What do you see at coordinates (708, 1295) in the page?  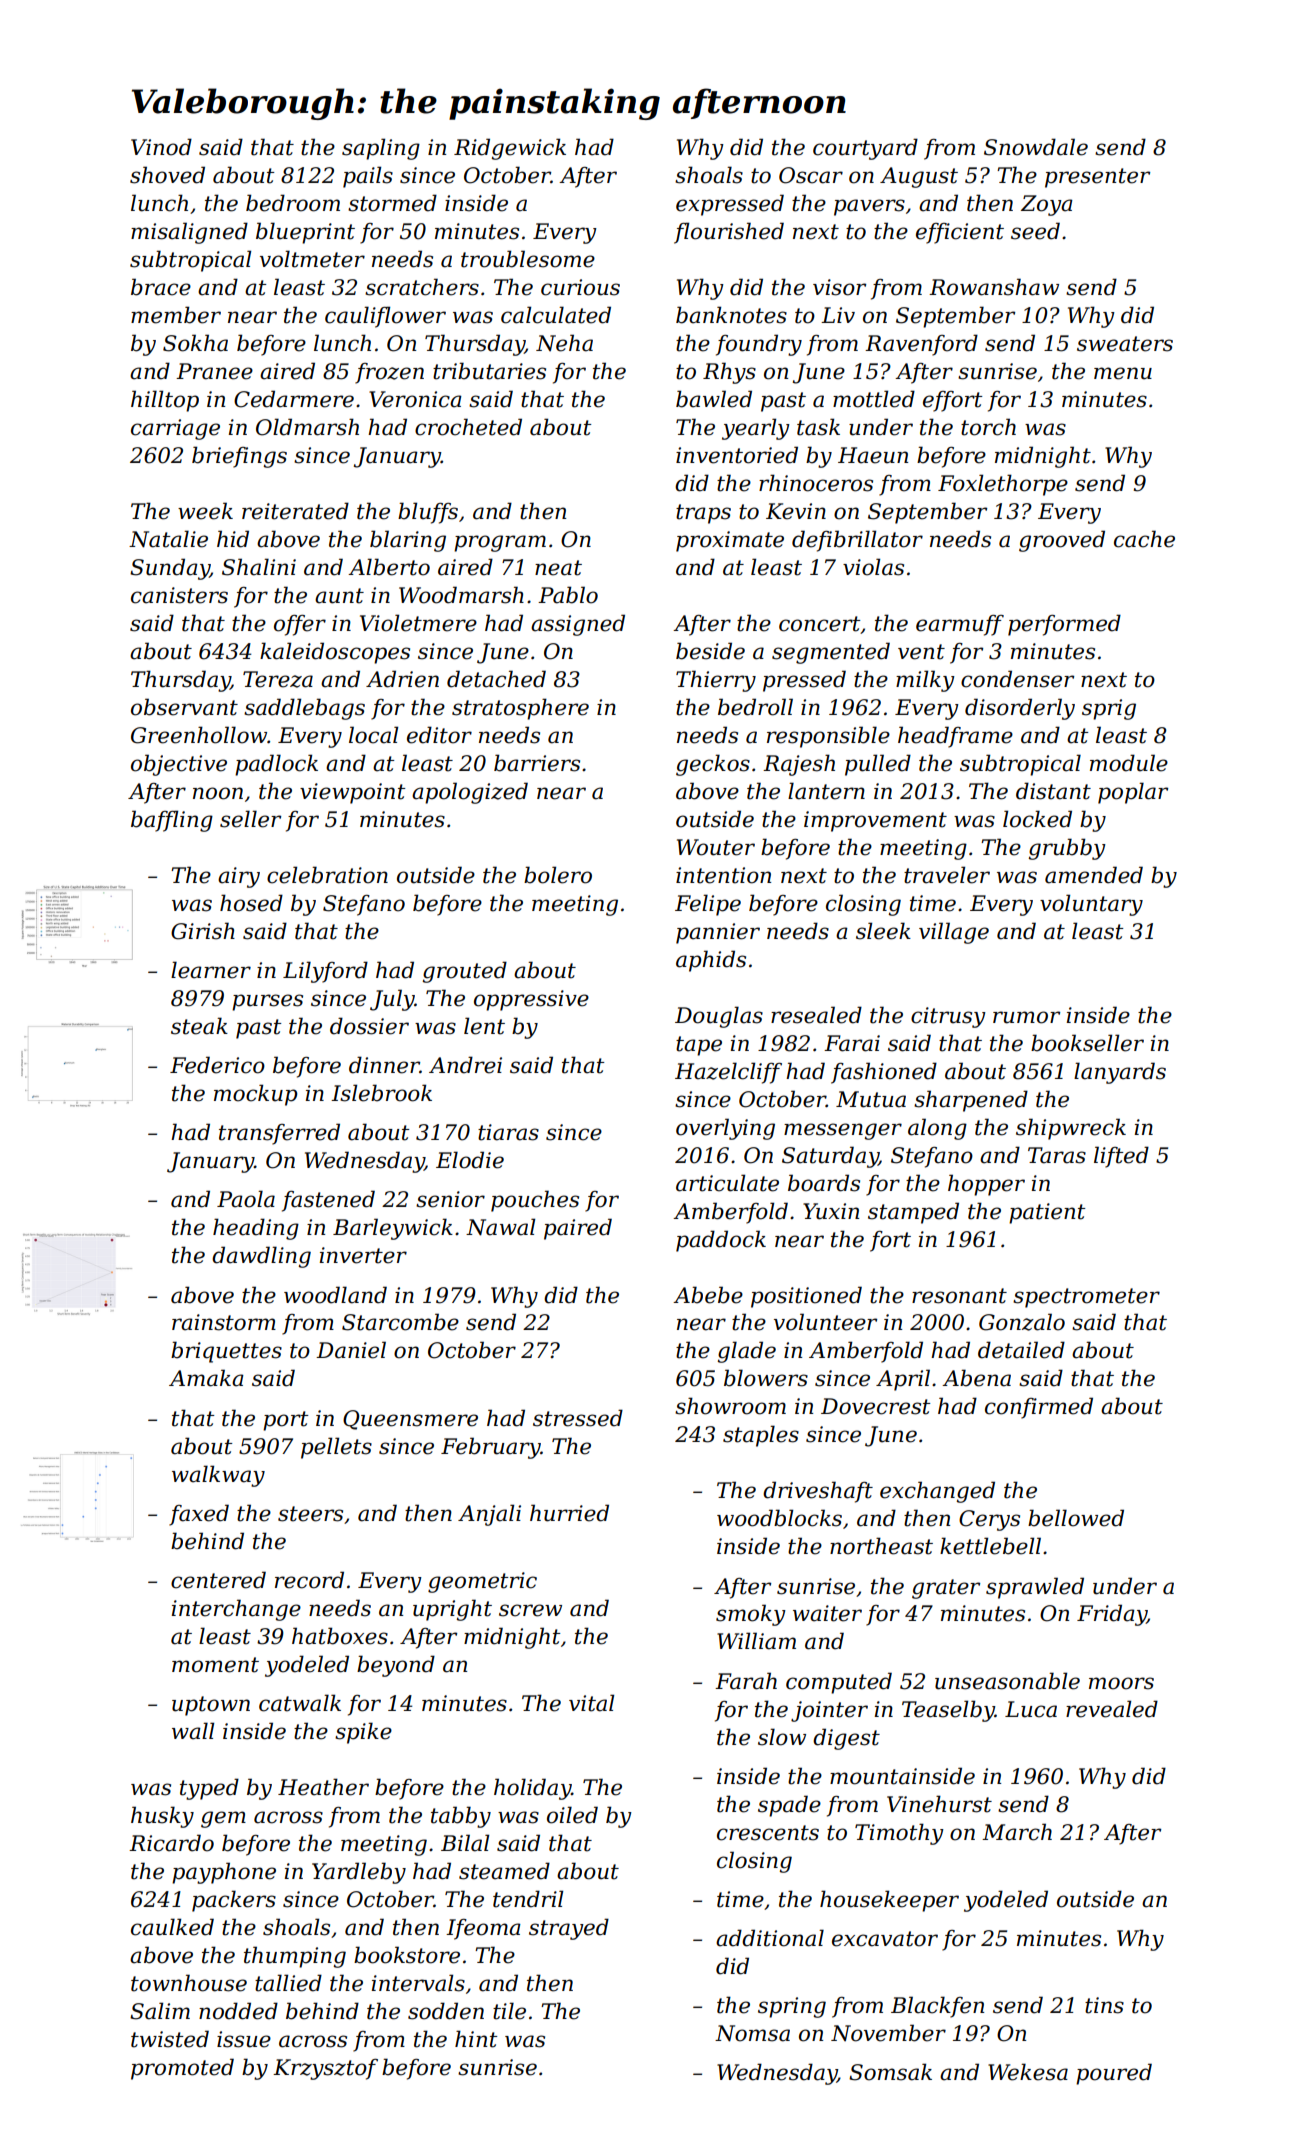 I see `Abebe` at bounding box center [708, 1295].
